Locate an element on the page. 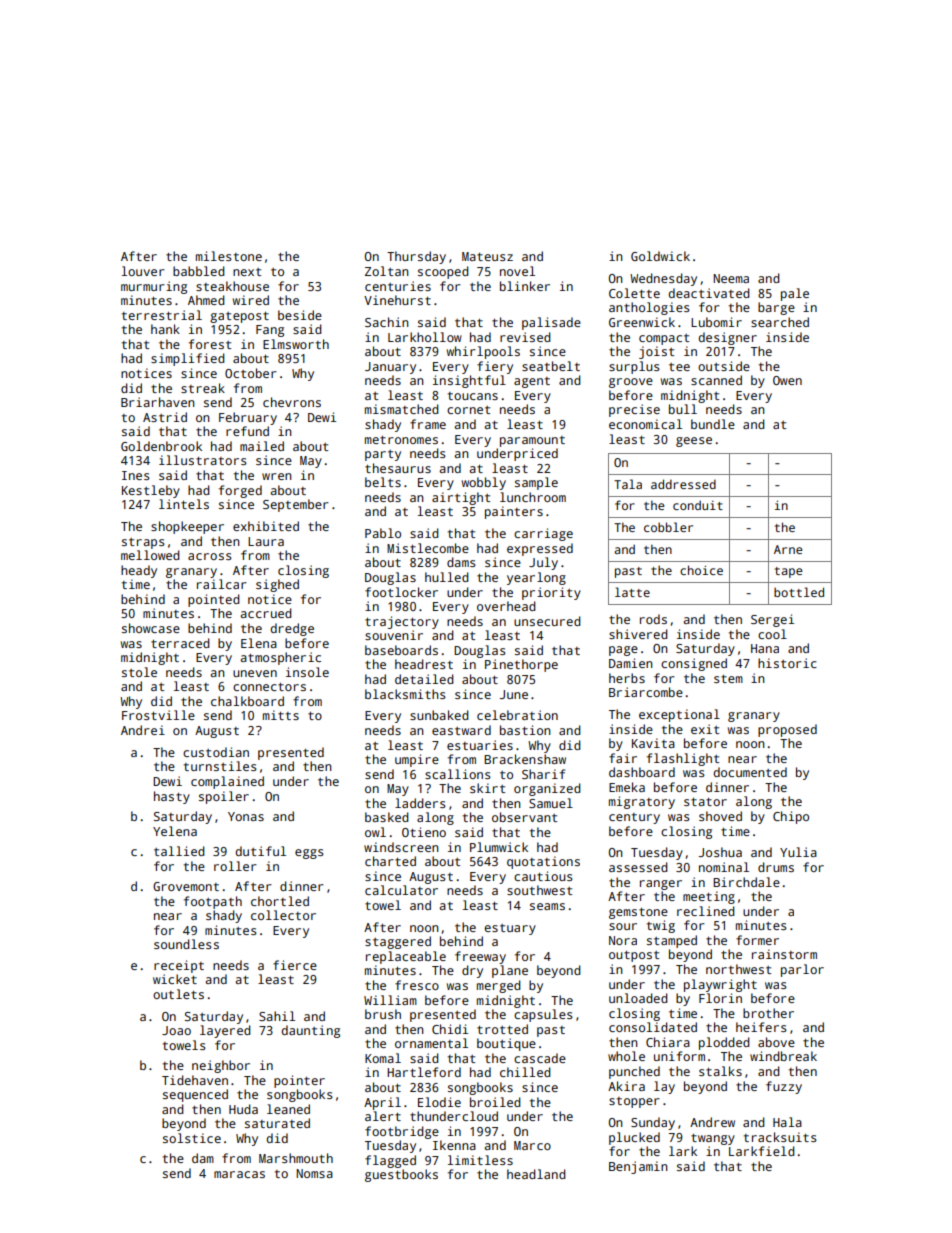 Image resolution: width=952 pixels, height=1233 pixels. sequenced is located at coordinates (195, 1095).
